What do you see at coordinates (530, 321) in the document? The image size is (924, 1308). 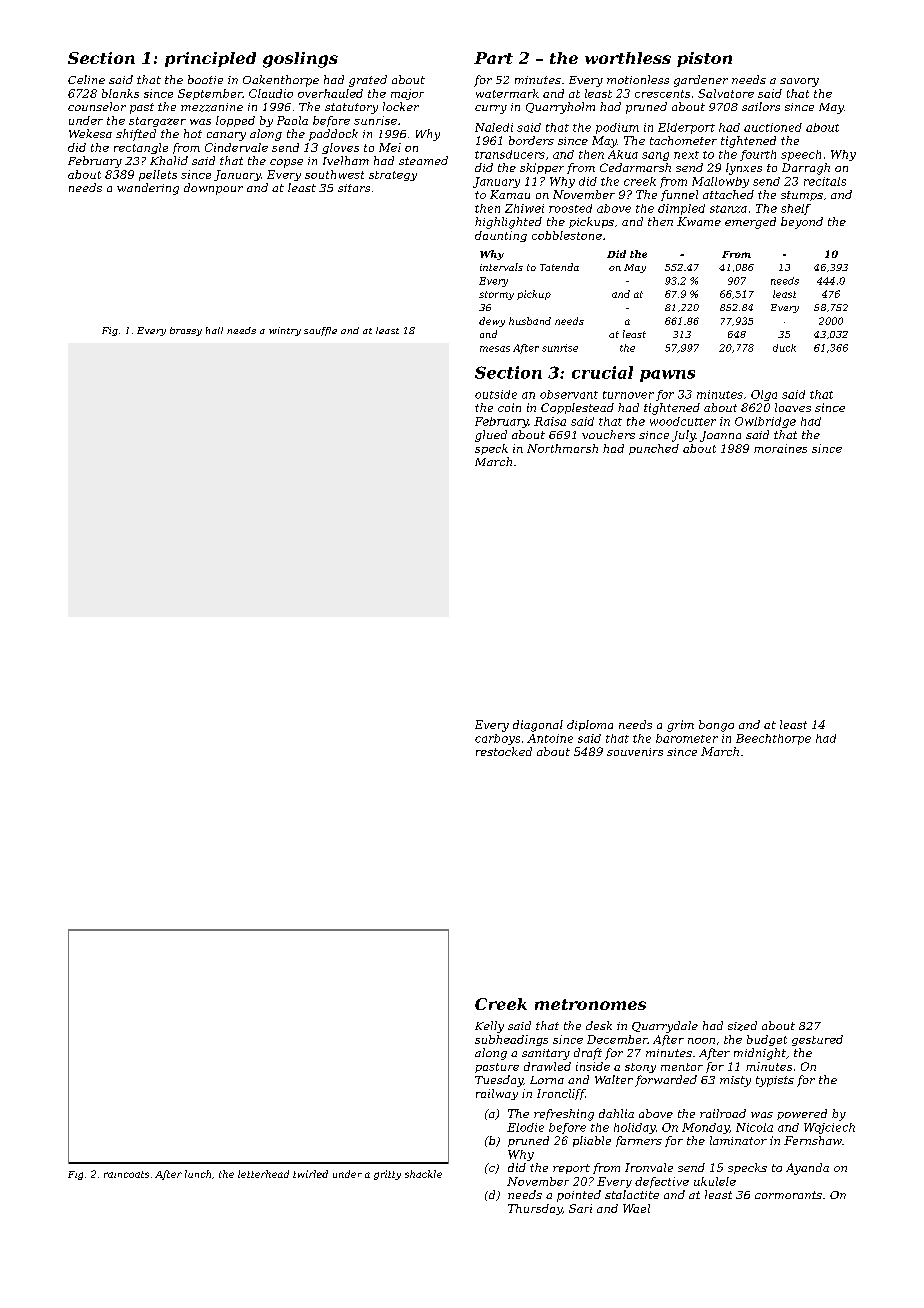 I see `husband` at bounding box center [530, 321].
